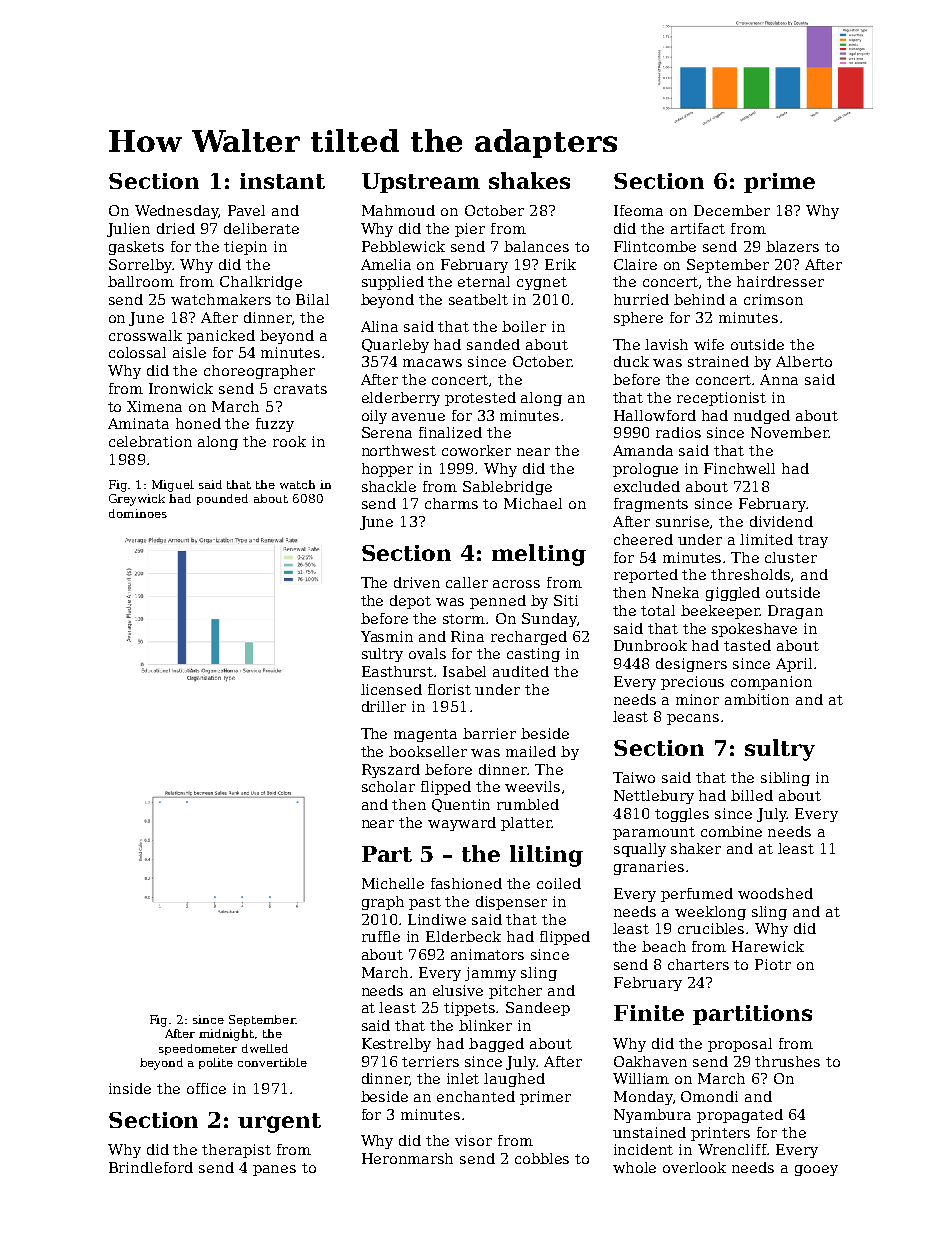 The image size is (952, 1233). Describe the element at coordinates (785, 779) in the screenshot. I see `sibling` at that location.
